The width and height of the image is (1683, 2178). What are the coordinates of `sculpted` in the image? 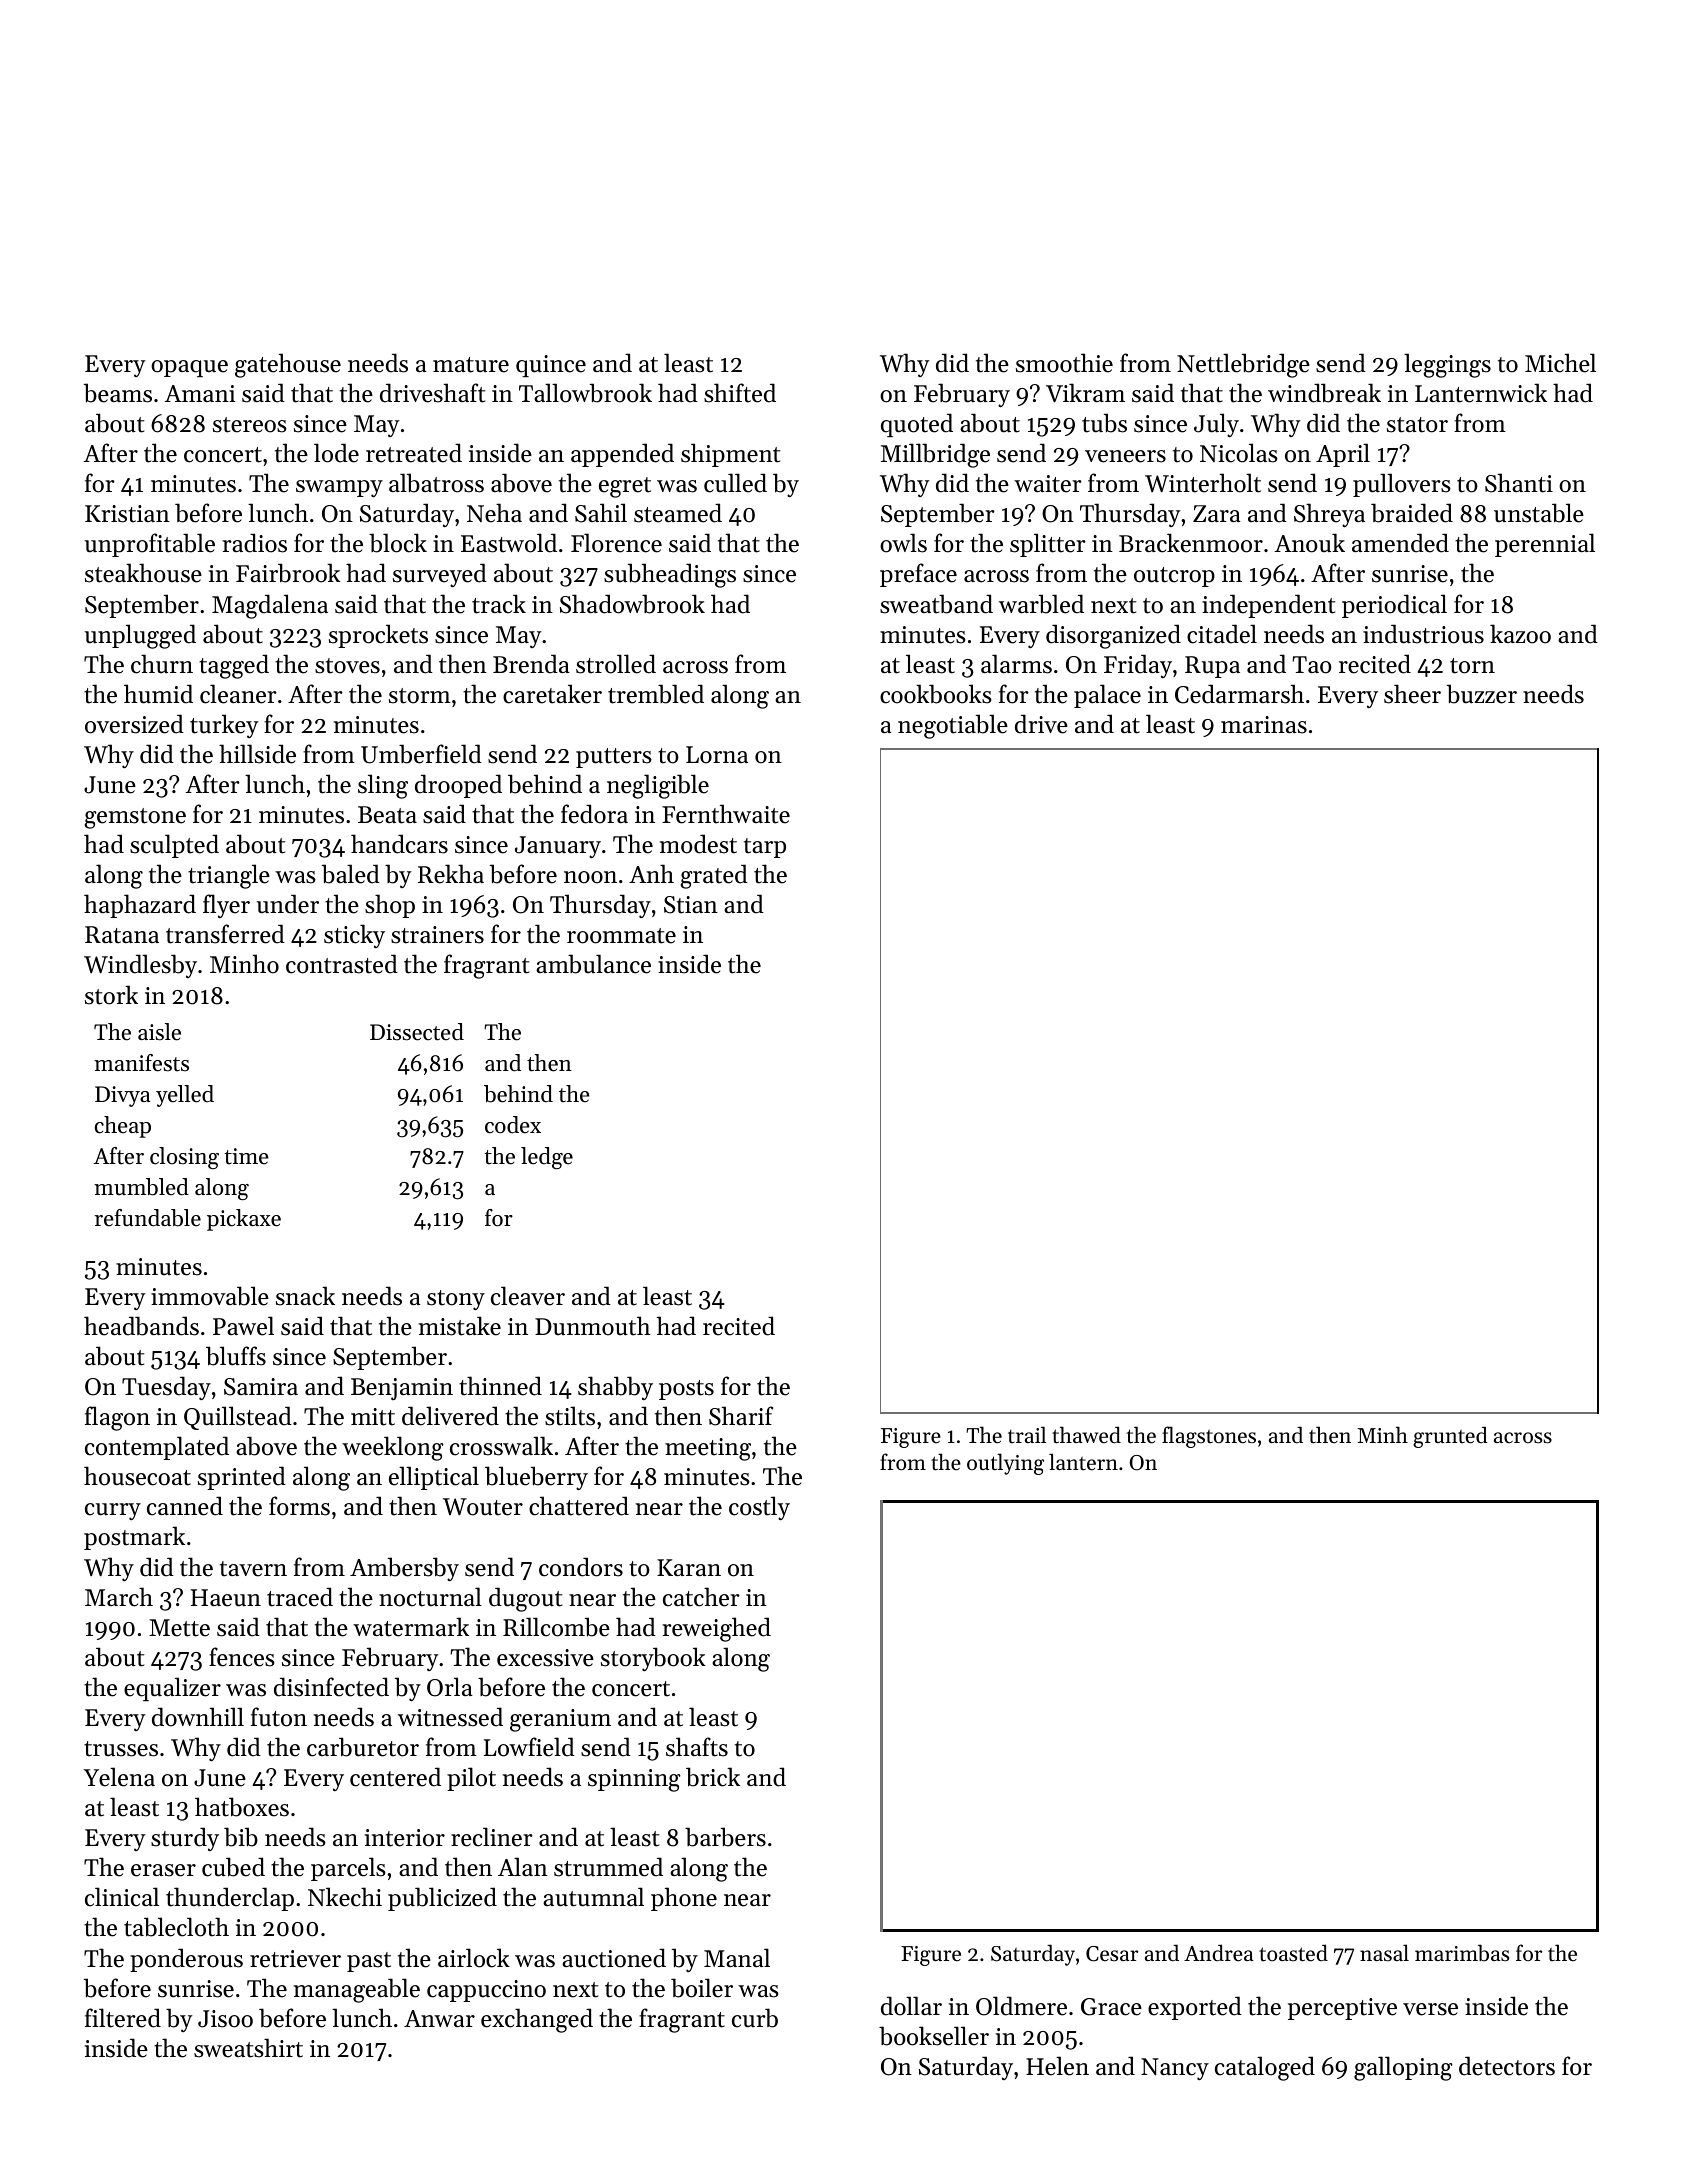 It's located at (174, 846).
